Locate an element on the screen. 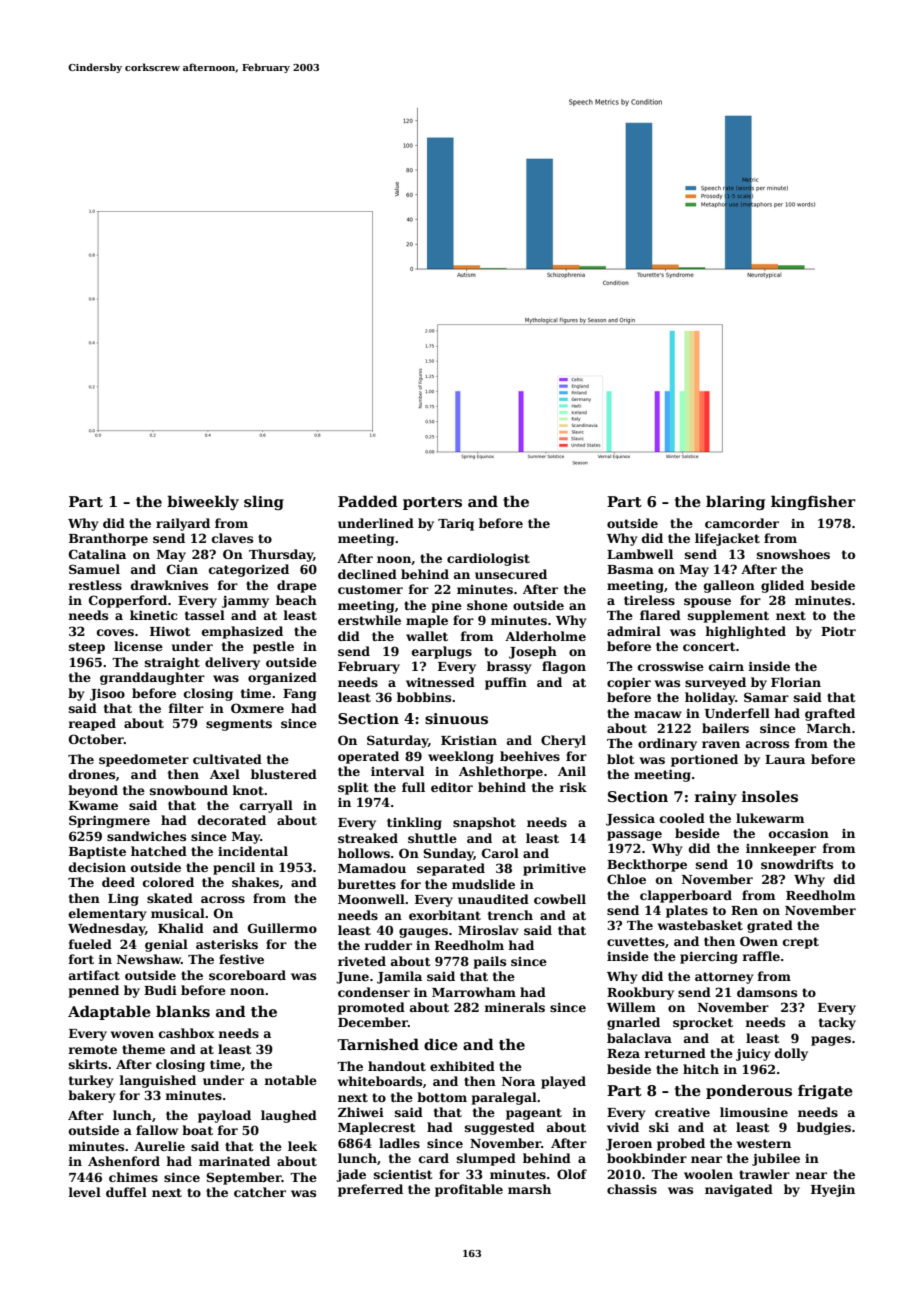 The width and height of the screenshot is (924, 1308). Padded is located at coordinates (368, 501).
